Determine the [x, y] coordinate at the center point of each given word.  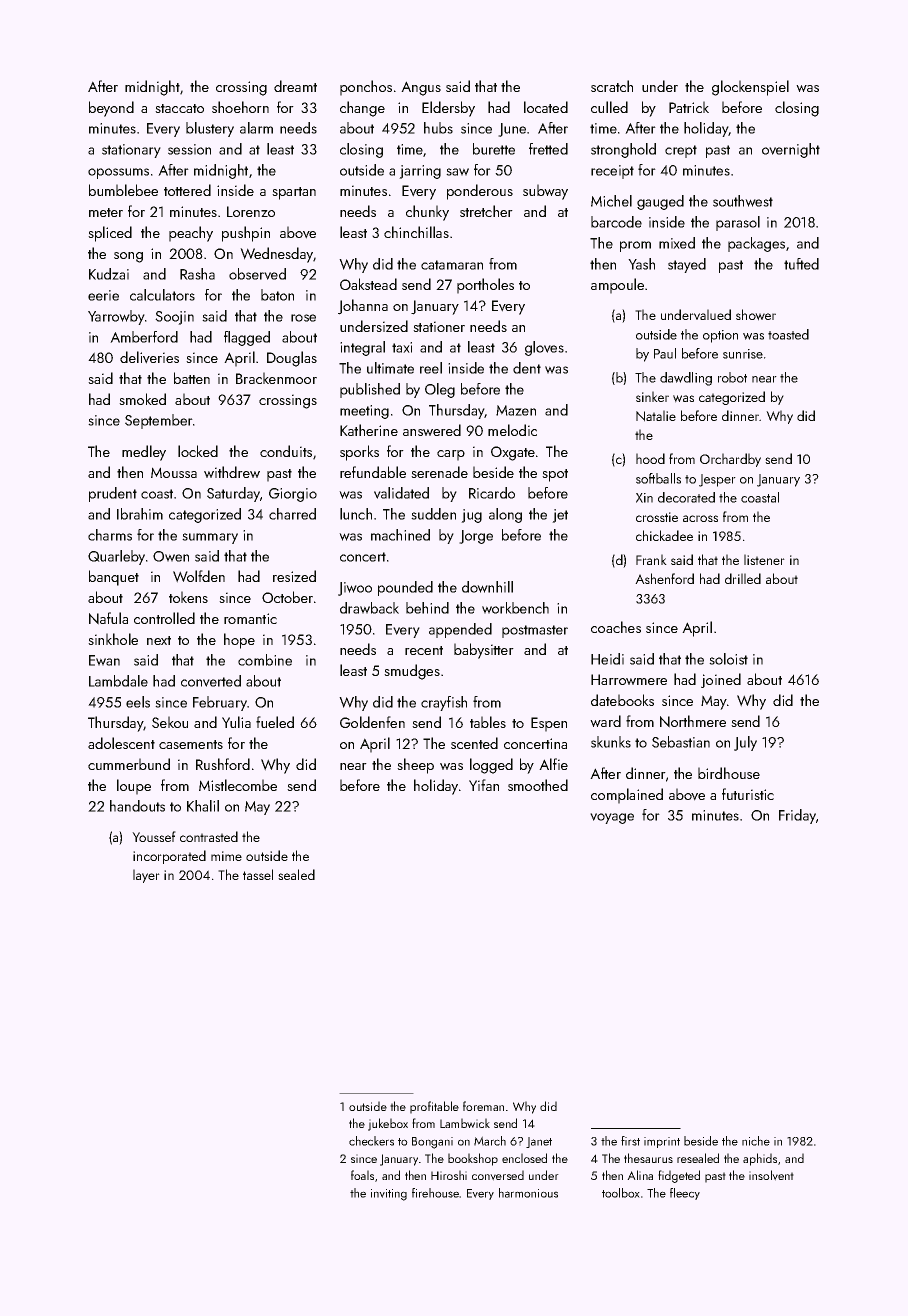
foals [362, 1175]
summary [210, 538]
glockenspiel [750, 88]
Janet [539, 1142]
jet [560, 516]
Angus [421, 88]
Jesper [717, 480]
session [189, 149]
